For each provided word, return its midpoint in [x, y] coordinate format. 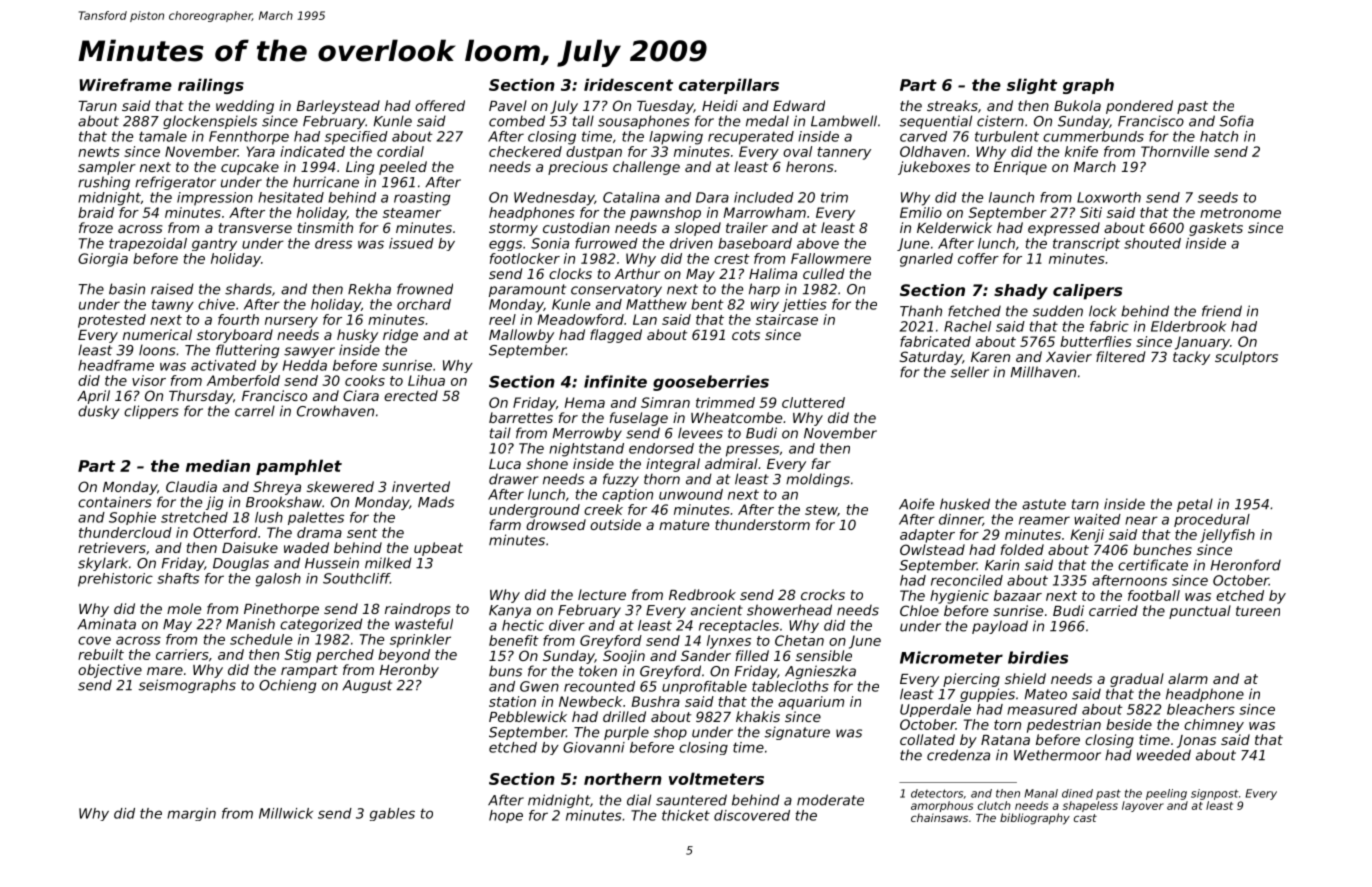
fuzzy [621, 480]
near [1141, 520]
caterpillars [729, 86]
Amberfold [243, 380]
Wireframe [125, 84]
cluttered [813, 402]
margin [191, 814]
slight [1032, 86]
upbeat [438, 549]
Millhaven [1043, 372]
